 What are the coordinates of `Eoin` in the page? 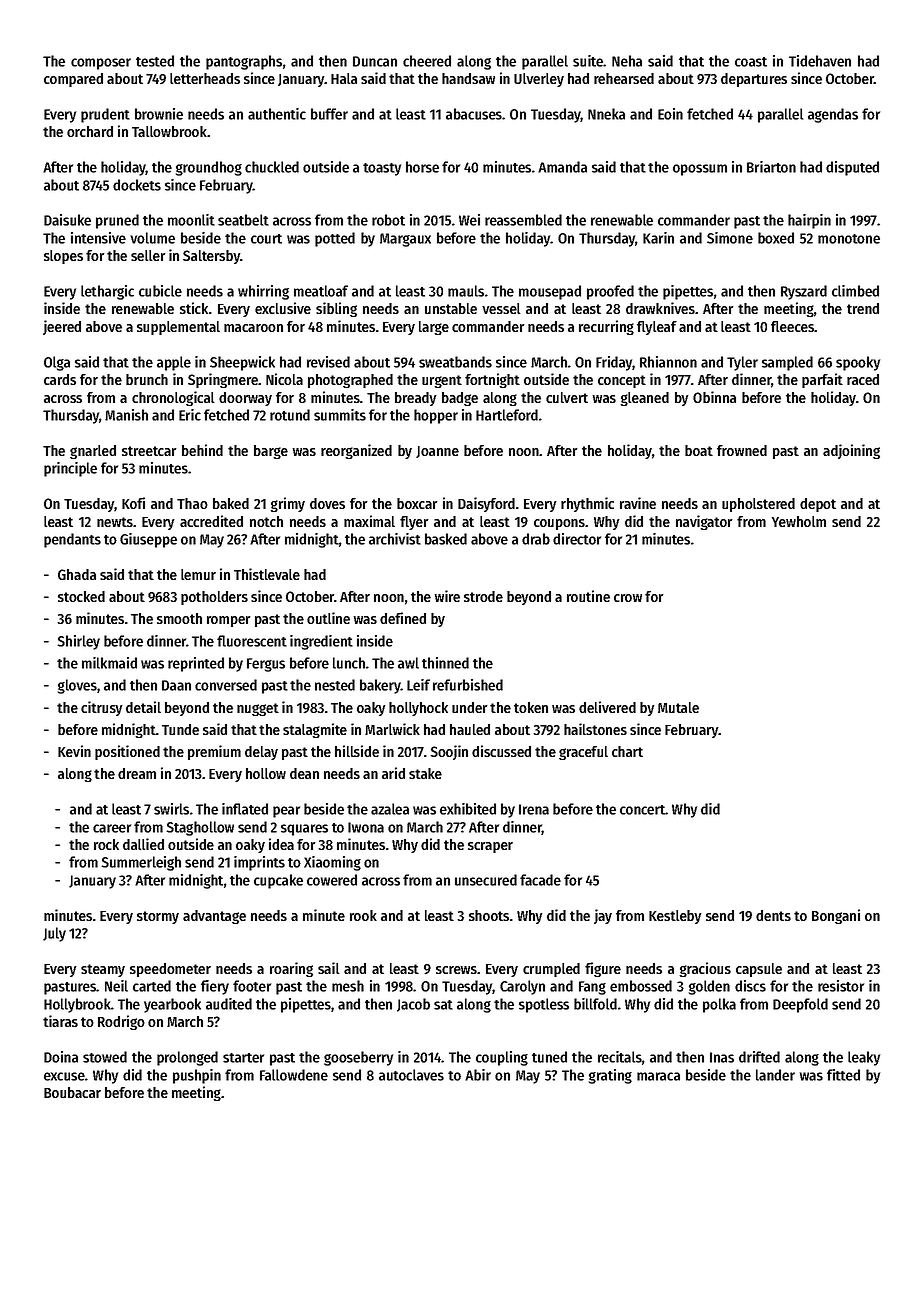 It's located at (670, 114).
